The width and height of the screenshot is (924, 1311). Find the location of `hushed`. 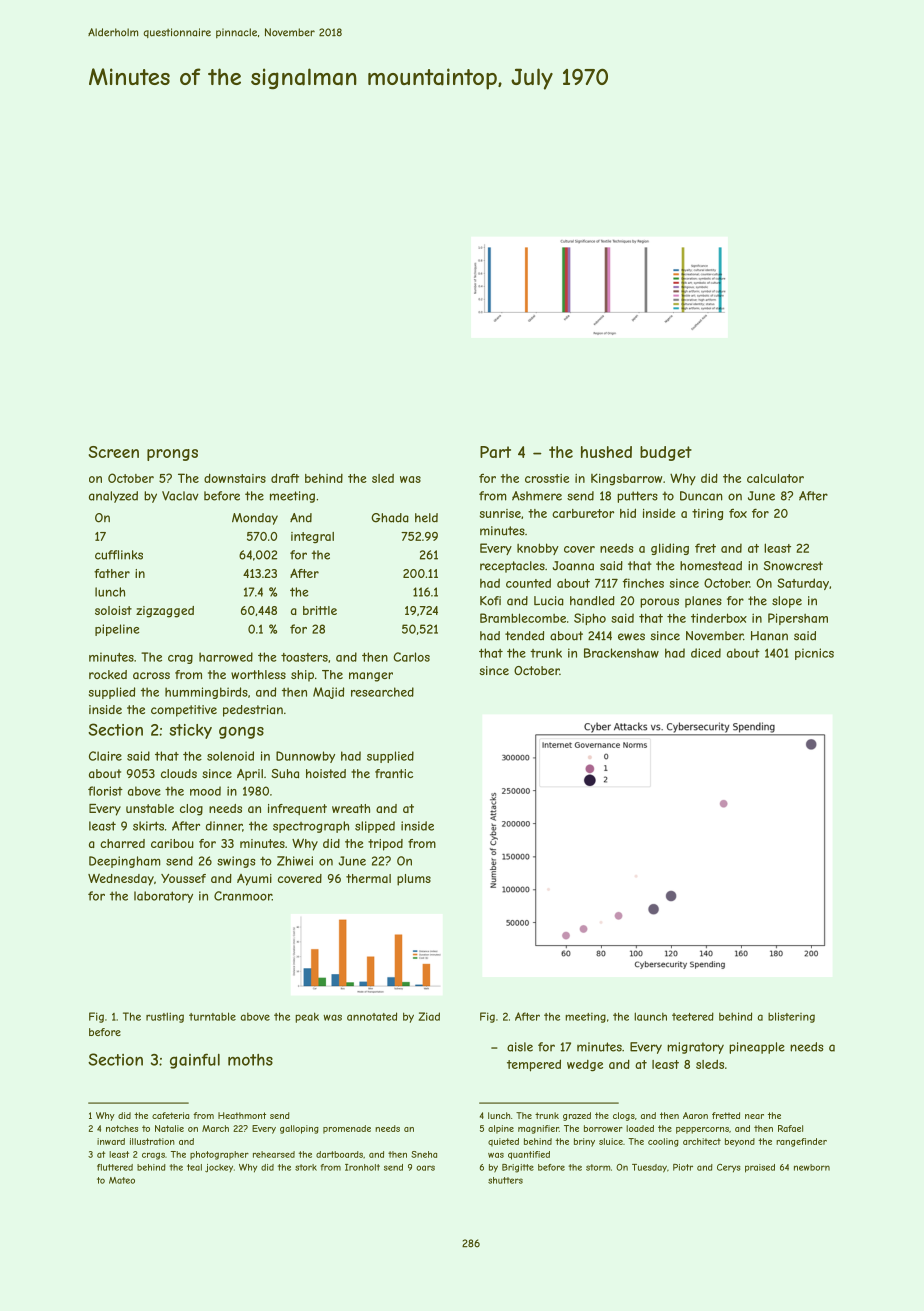

hushed is located at coordinates (606, 452).
